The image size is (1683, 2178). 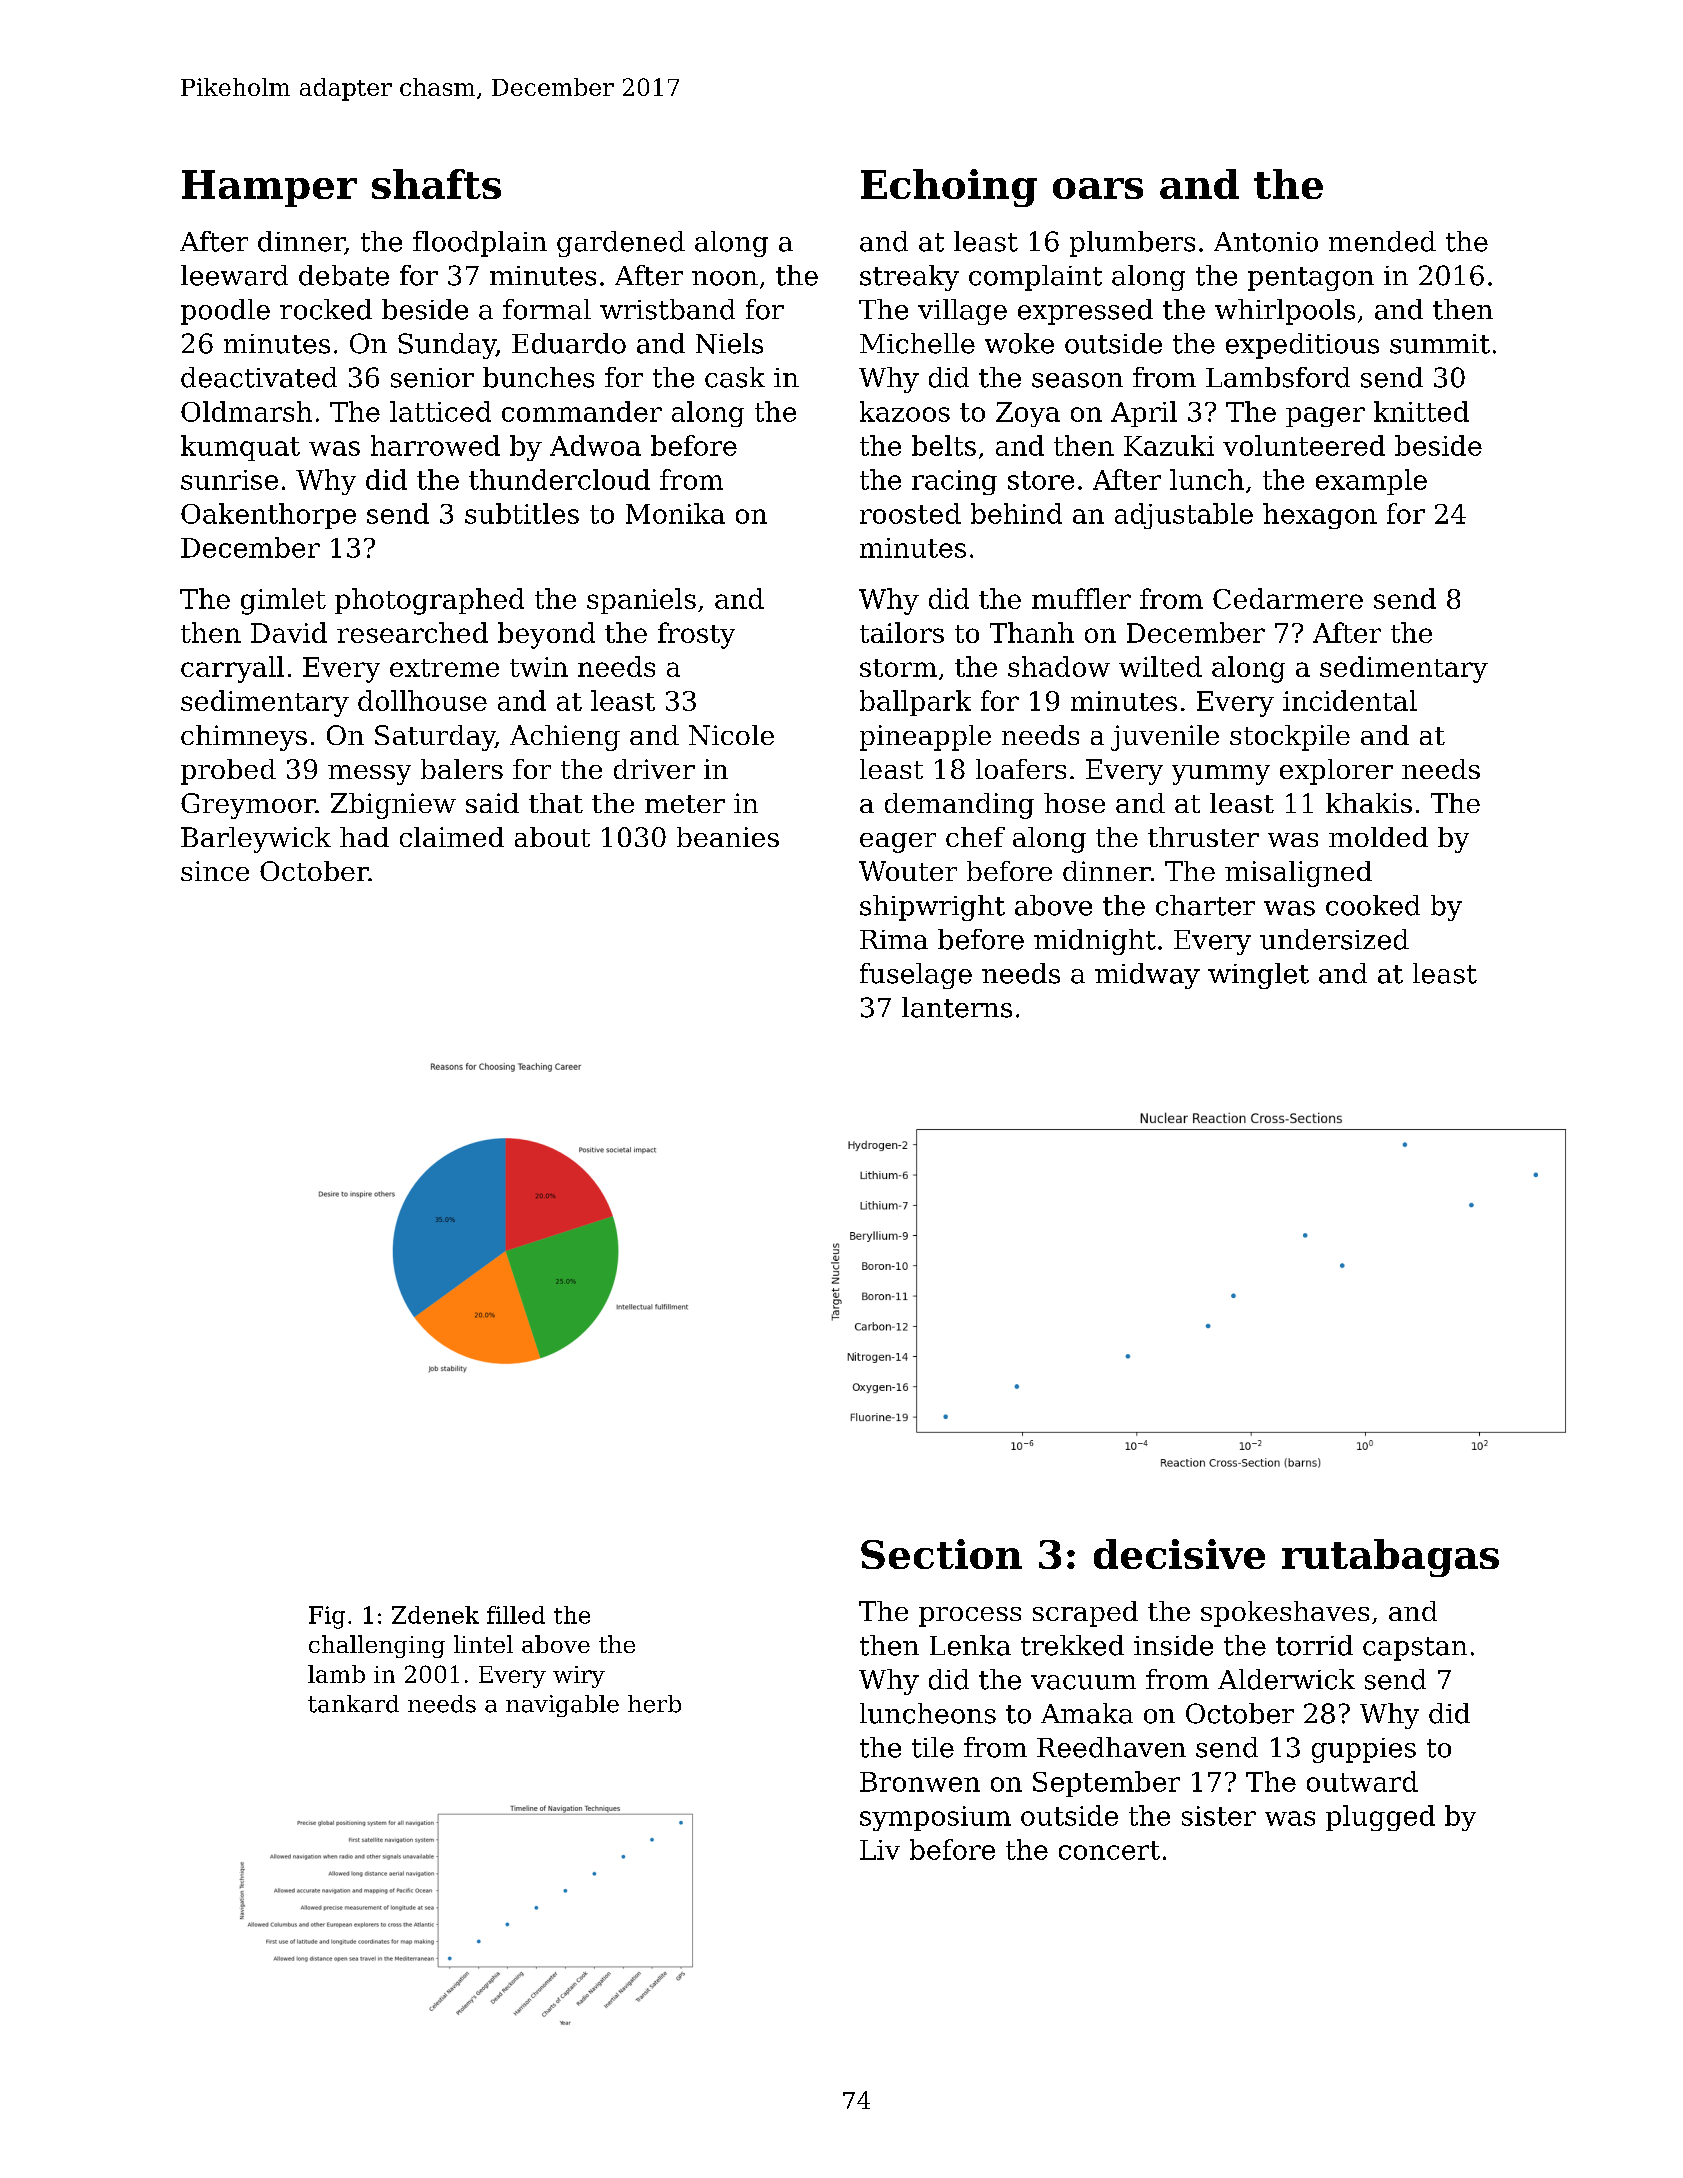 I want to click on tankard, so click(x=353, y=1704).
